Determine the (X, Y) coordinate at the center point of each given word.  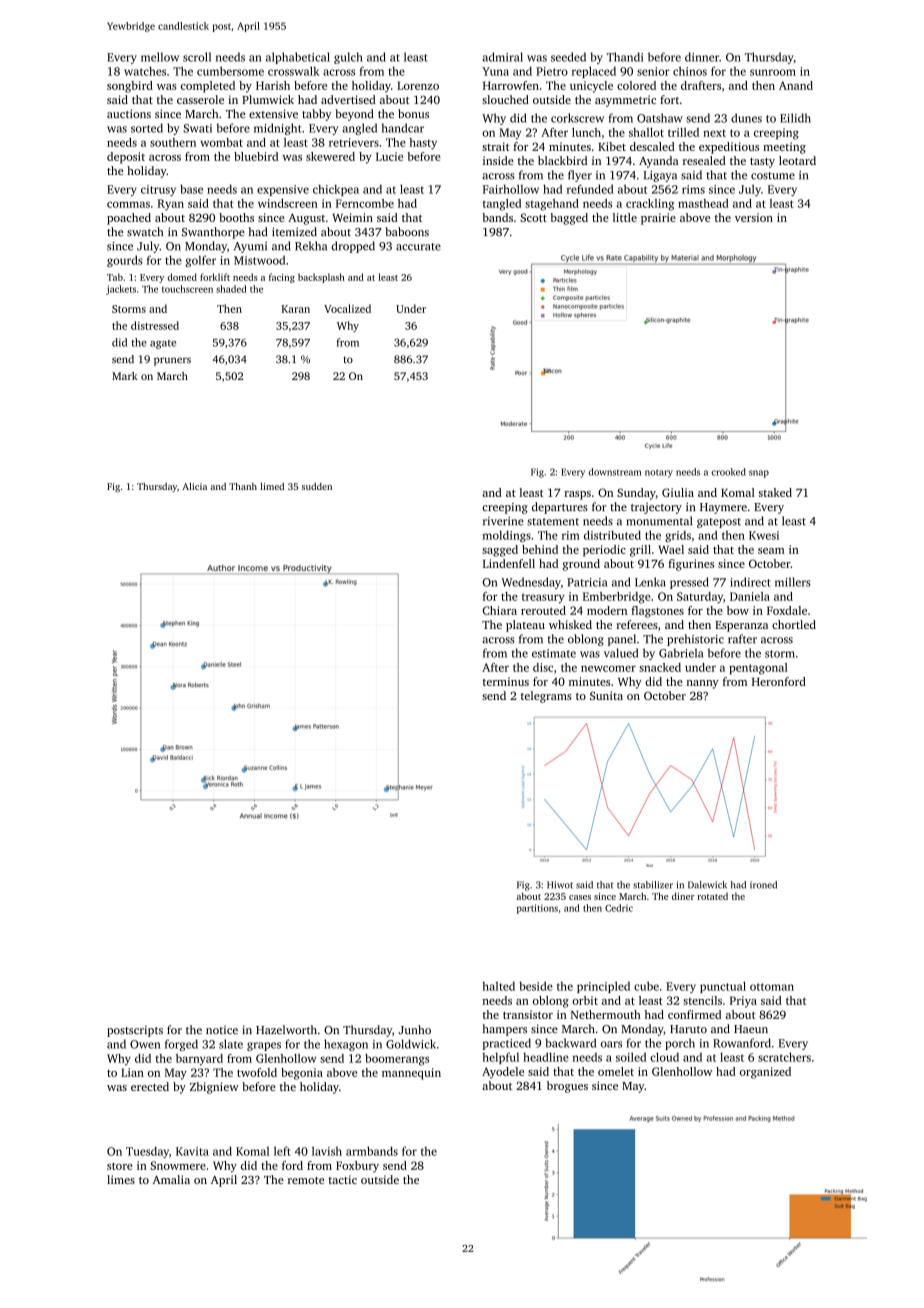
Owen (145, 1044)
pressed (689, 583)
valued (621, 653)
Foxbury (357, 1167)
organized (765, 1073)
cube (646, 986)
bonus (413, 113)
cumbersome (230, 71)
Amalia (171, 1179)
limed (272, 486)
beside (536, 986)
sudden (317, 486)
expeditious (729, 148)
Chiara (499, 610)
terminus (506, 681)
